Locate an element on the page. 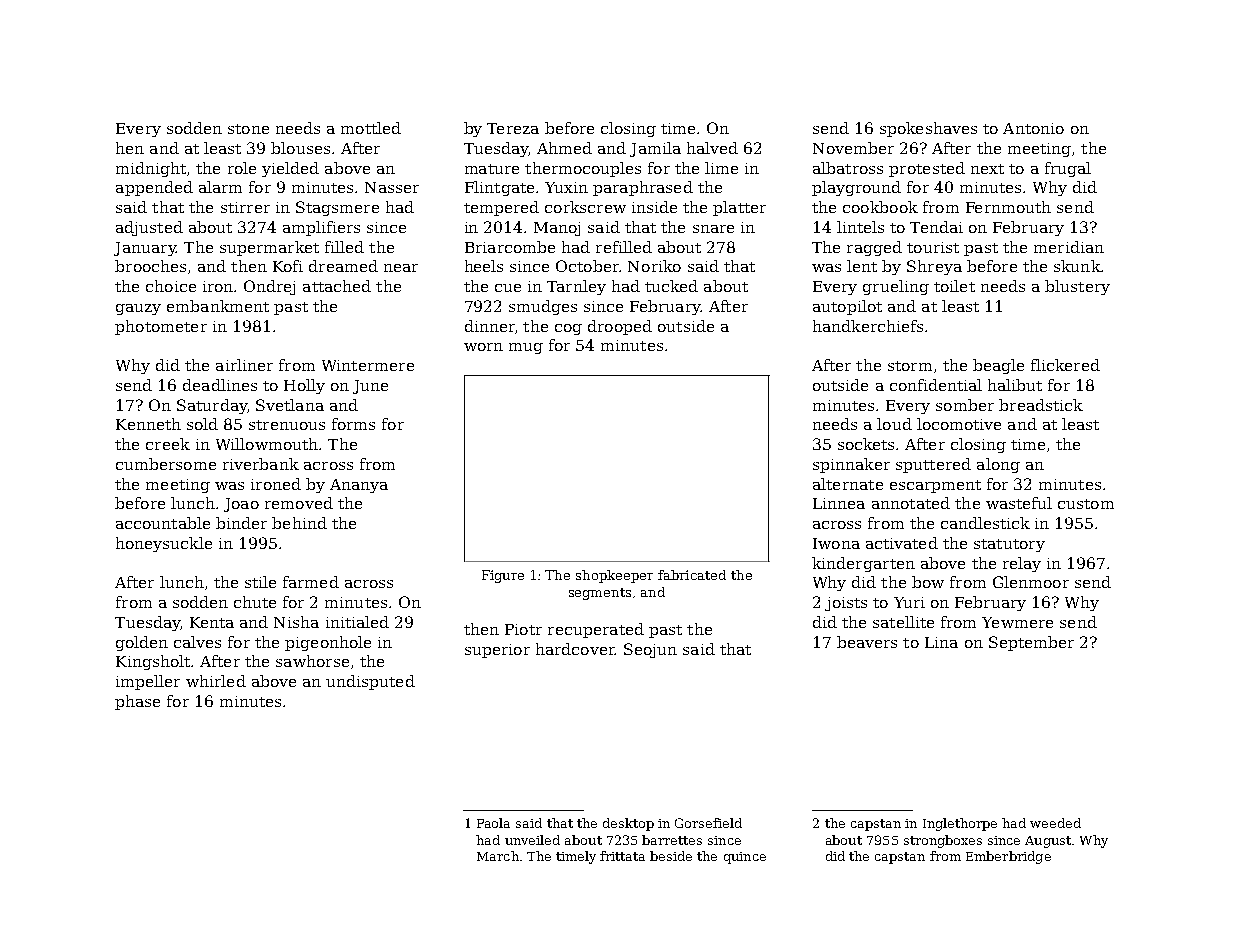 The height and width of the image is (952, 1233). satellite is located at coordinates (903, 622).
